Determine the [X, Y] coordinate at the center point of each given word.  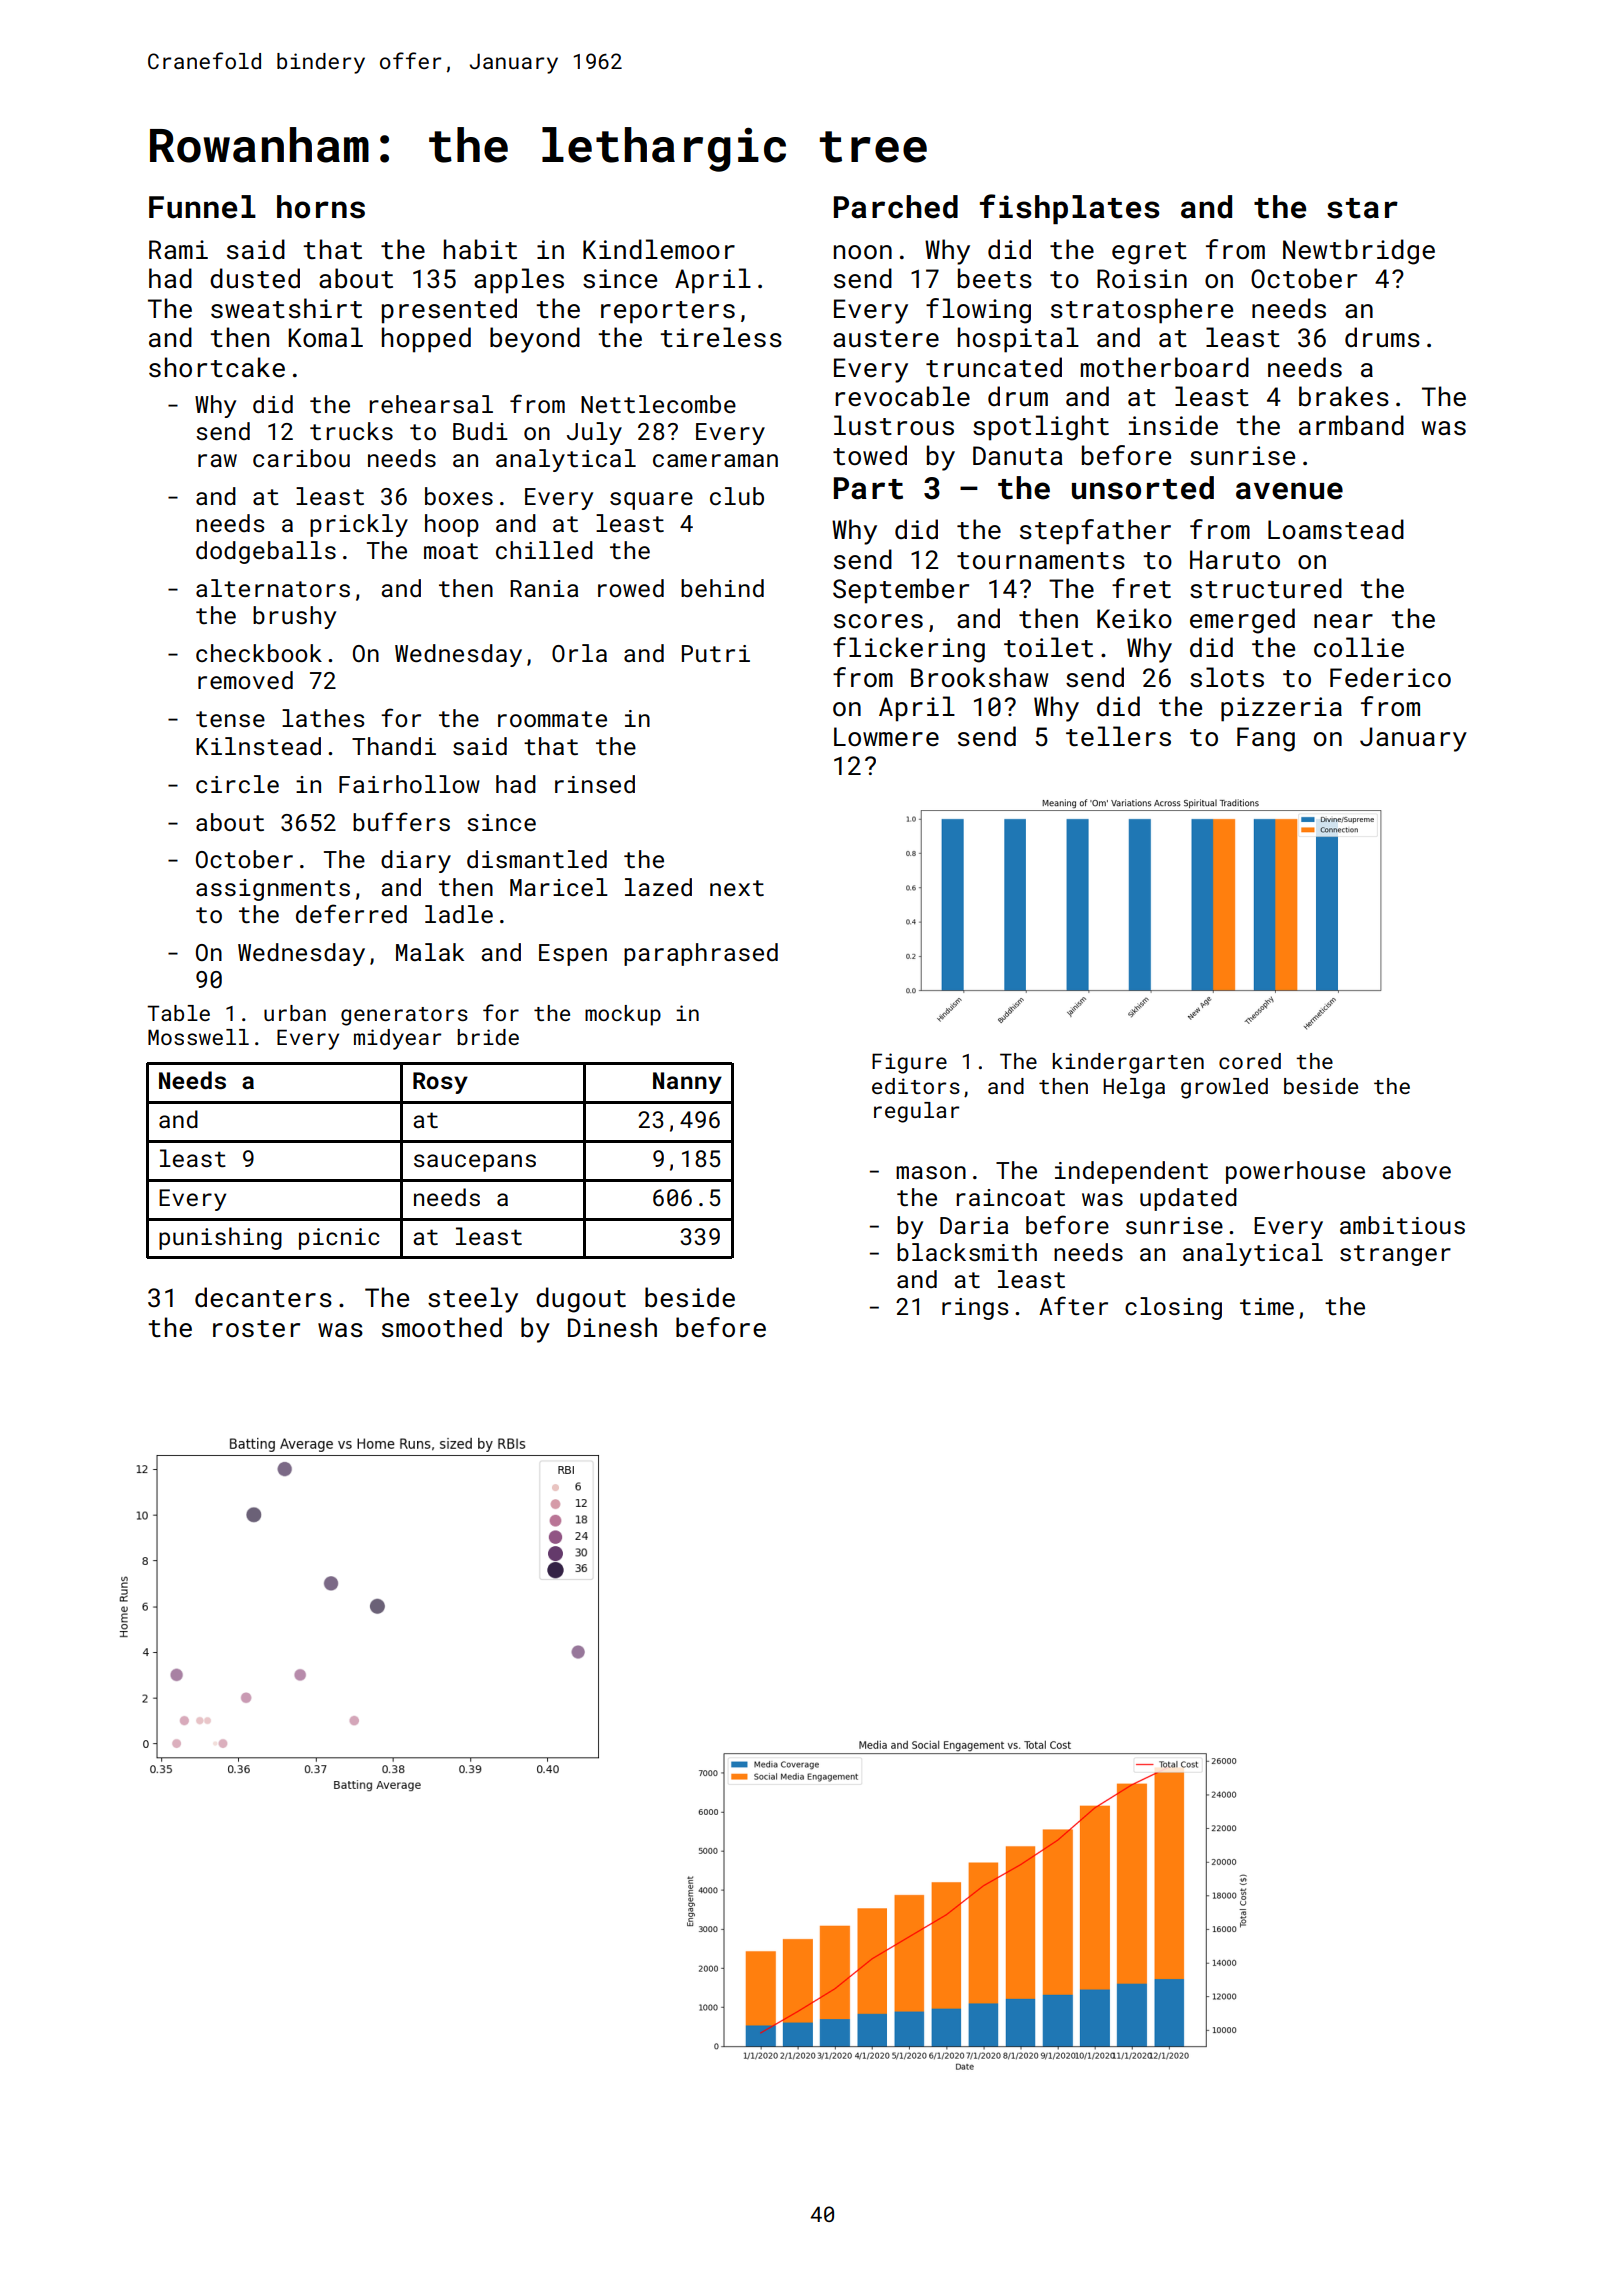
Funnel [202, 207]
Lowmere [886, 736]
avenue [1289, 491]
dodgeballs [266, 552]
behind [722, 588]
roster [256, 1329]
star [1362, 208]
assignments [273, 890]
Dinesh [612, 1327]
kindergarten [1128, 1063]
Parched [896, 207]
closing [1173, 1308]
